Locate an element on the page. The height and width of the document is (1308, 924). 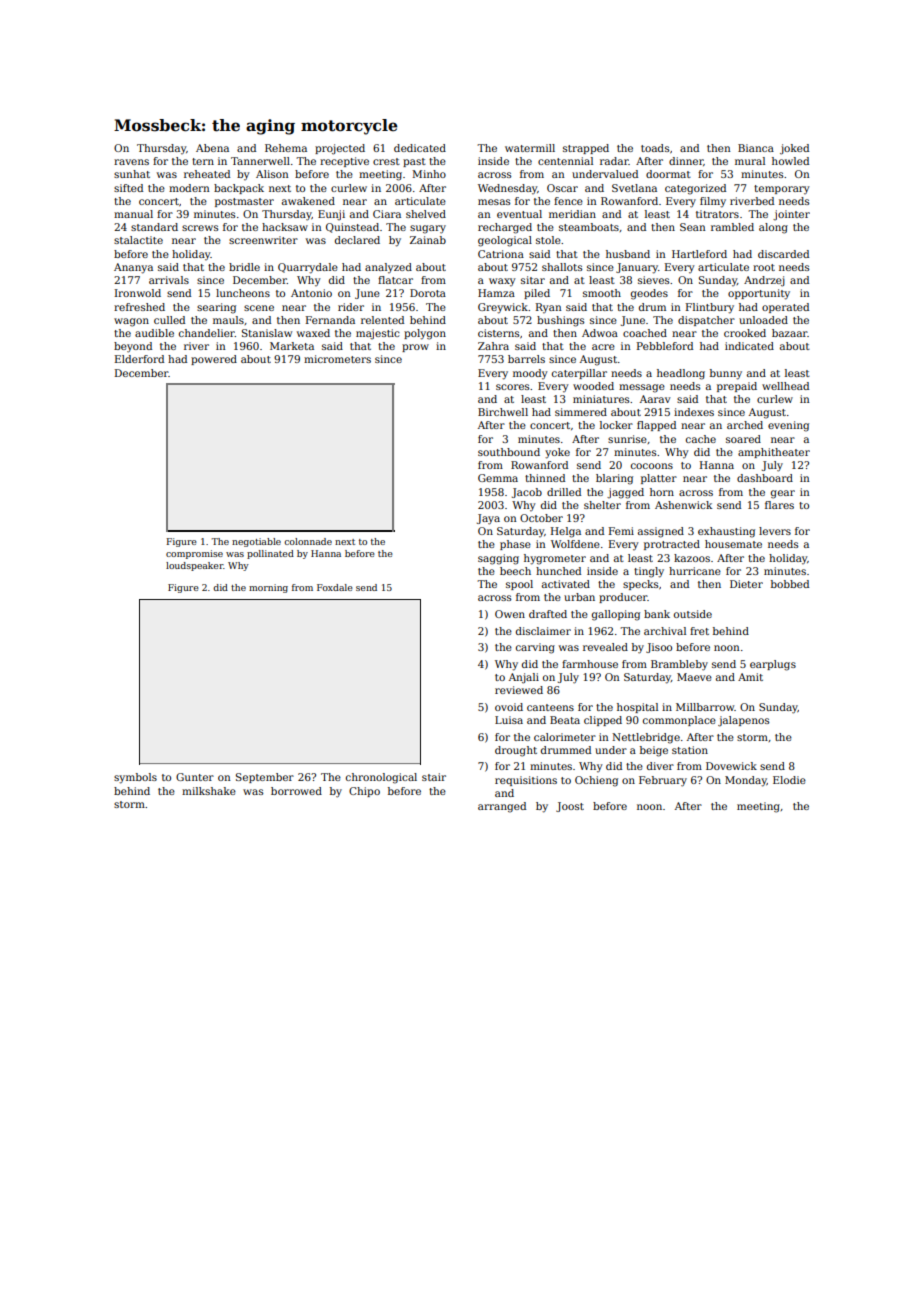
geodes is located at coordinates (649, 294).
